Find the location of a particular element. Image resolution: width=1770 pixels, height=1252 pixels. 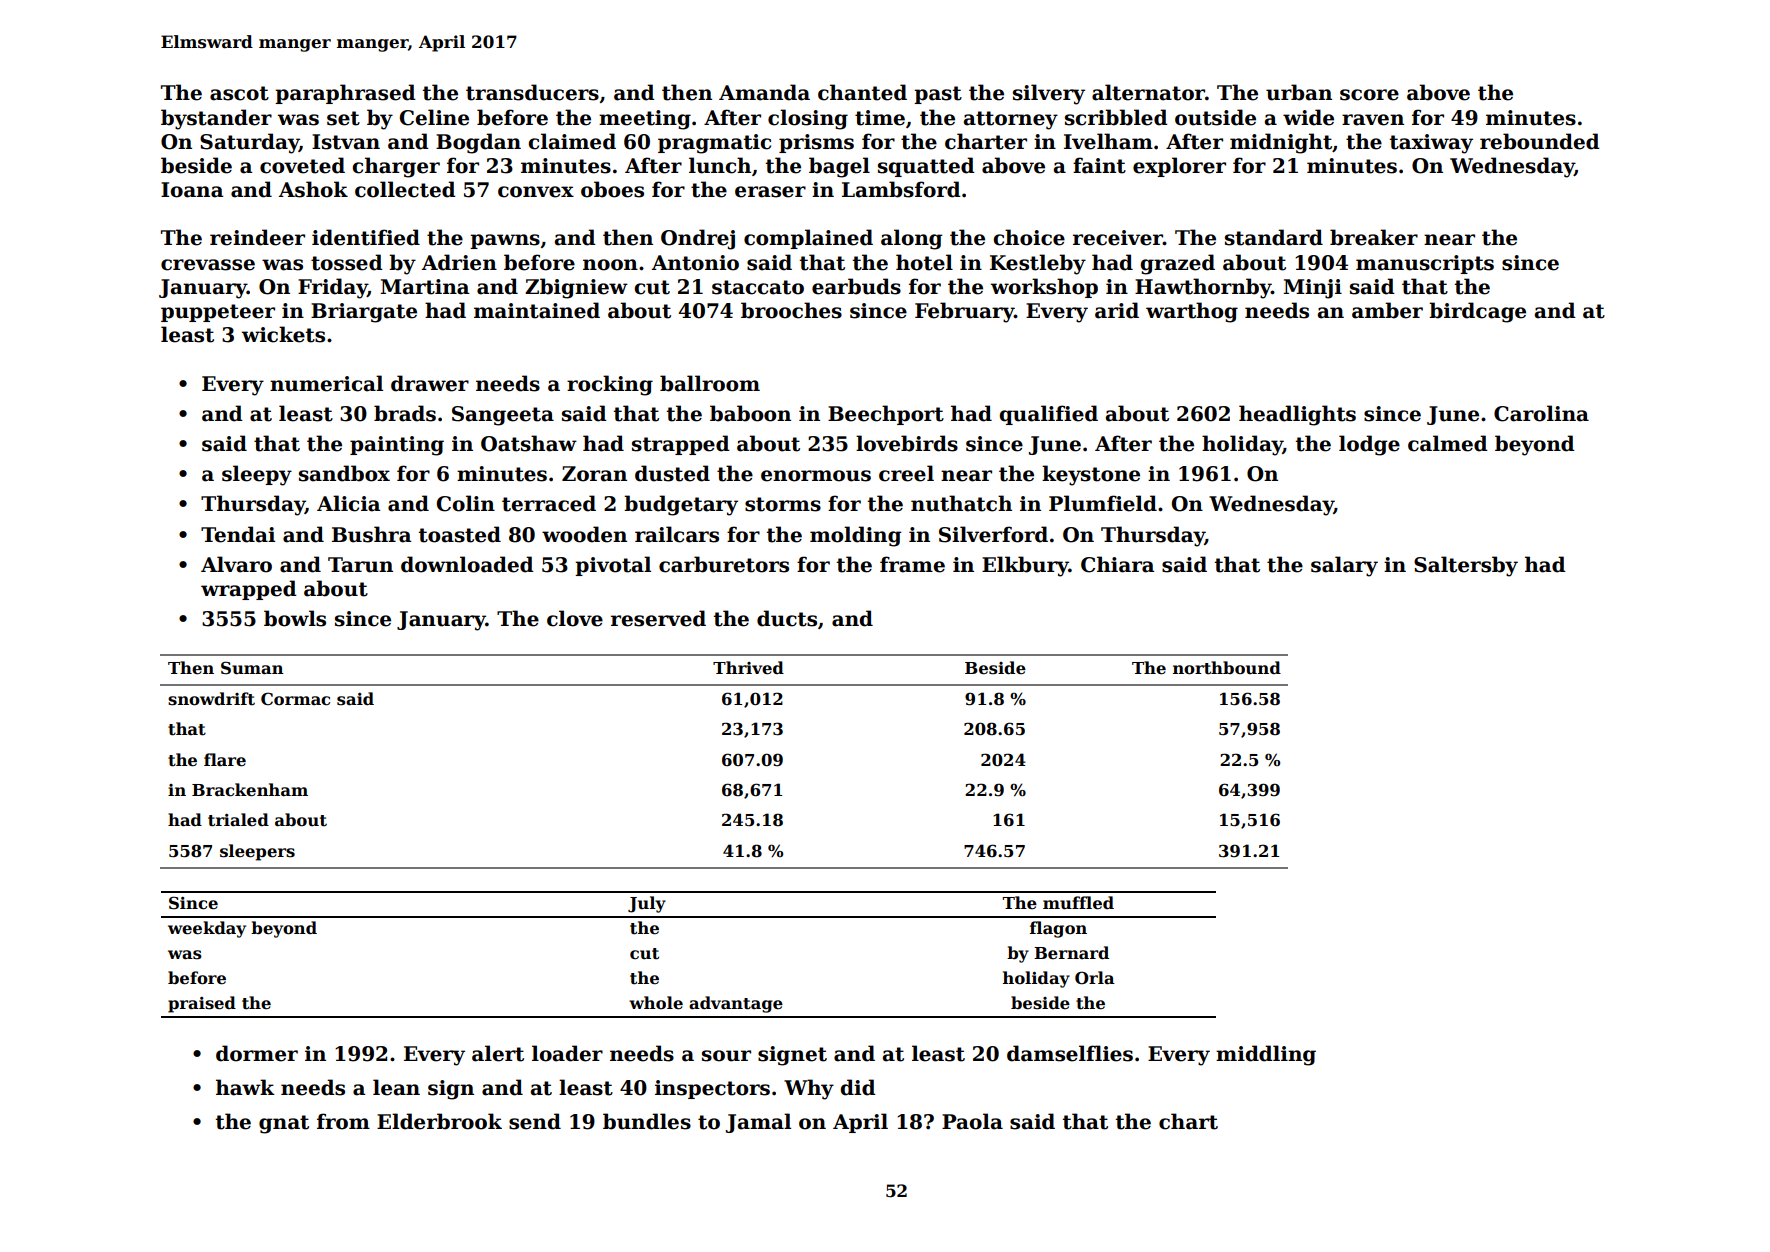

weekday is located at coordinates (207, 929).
